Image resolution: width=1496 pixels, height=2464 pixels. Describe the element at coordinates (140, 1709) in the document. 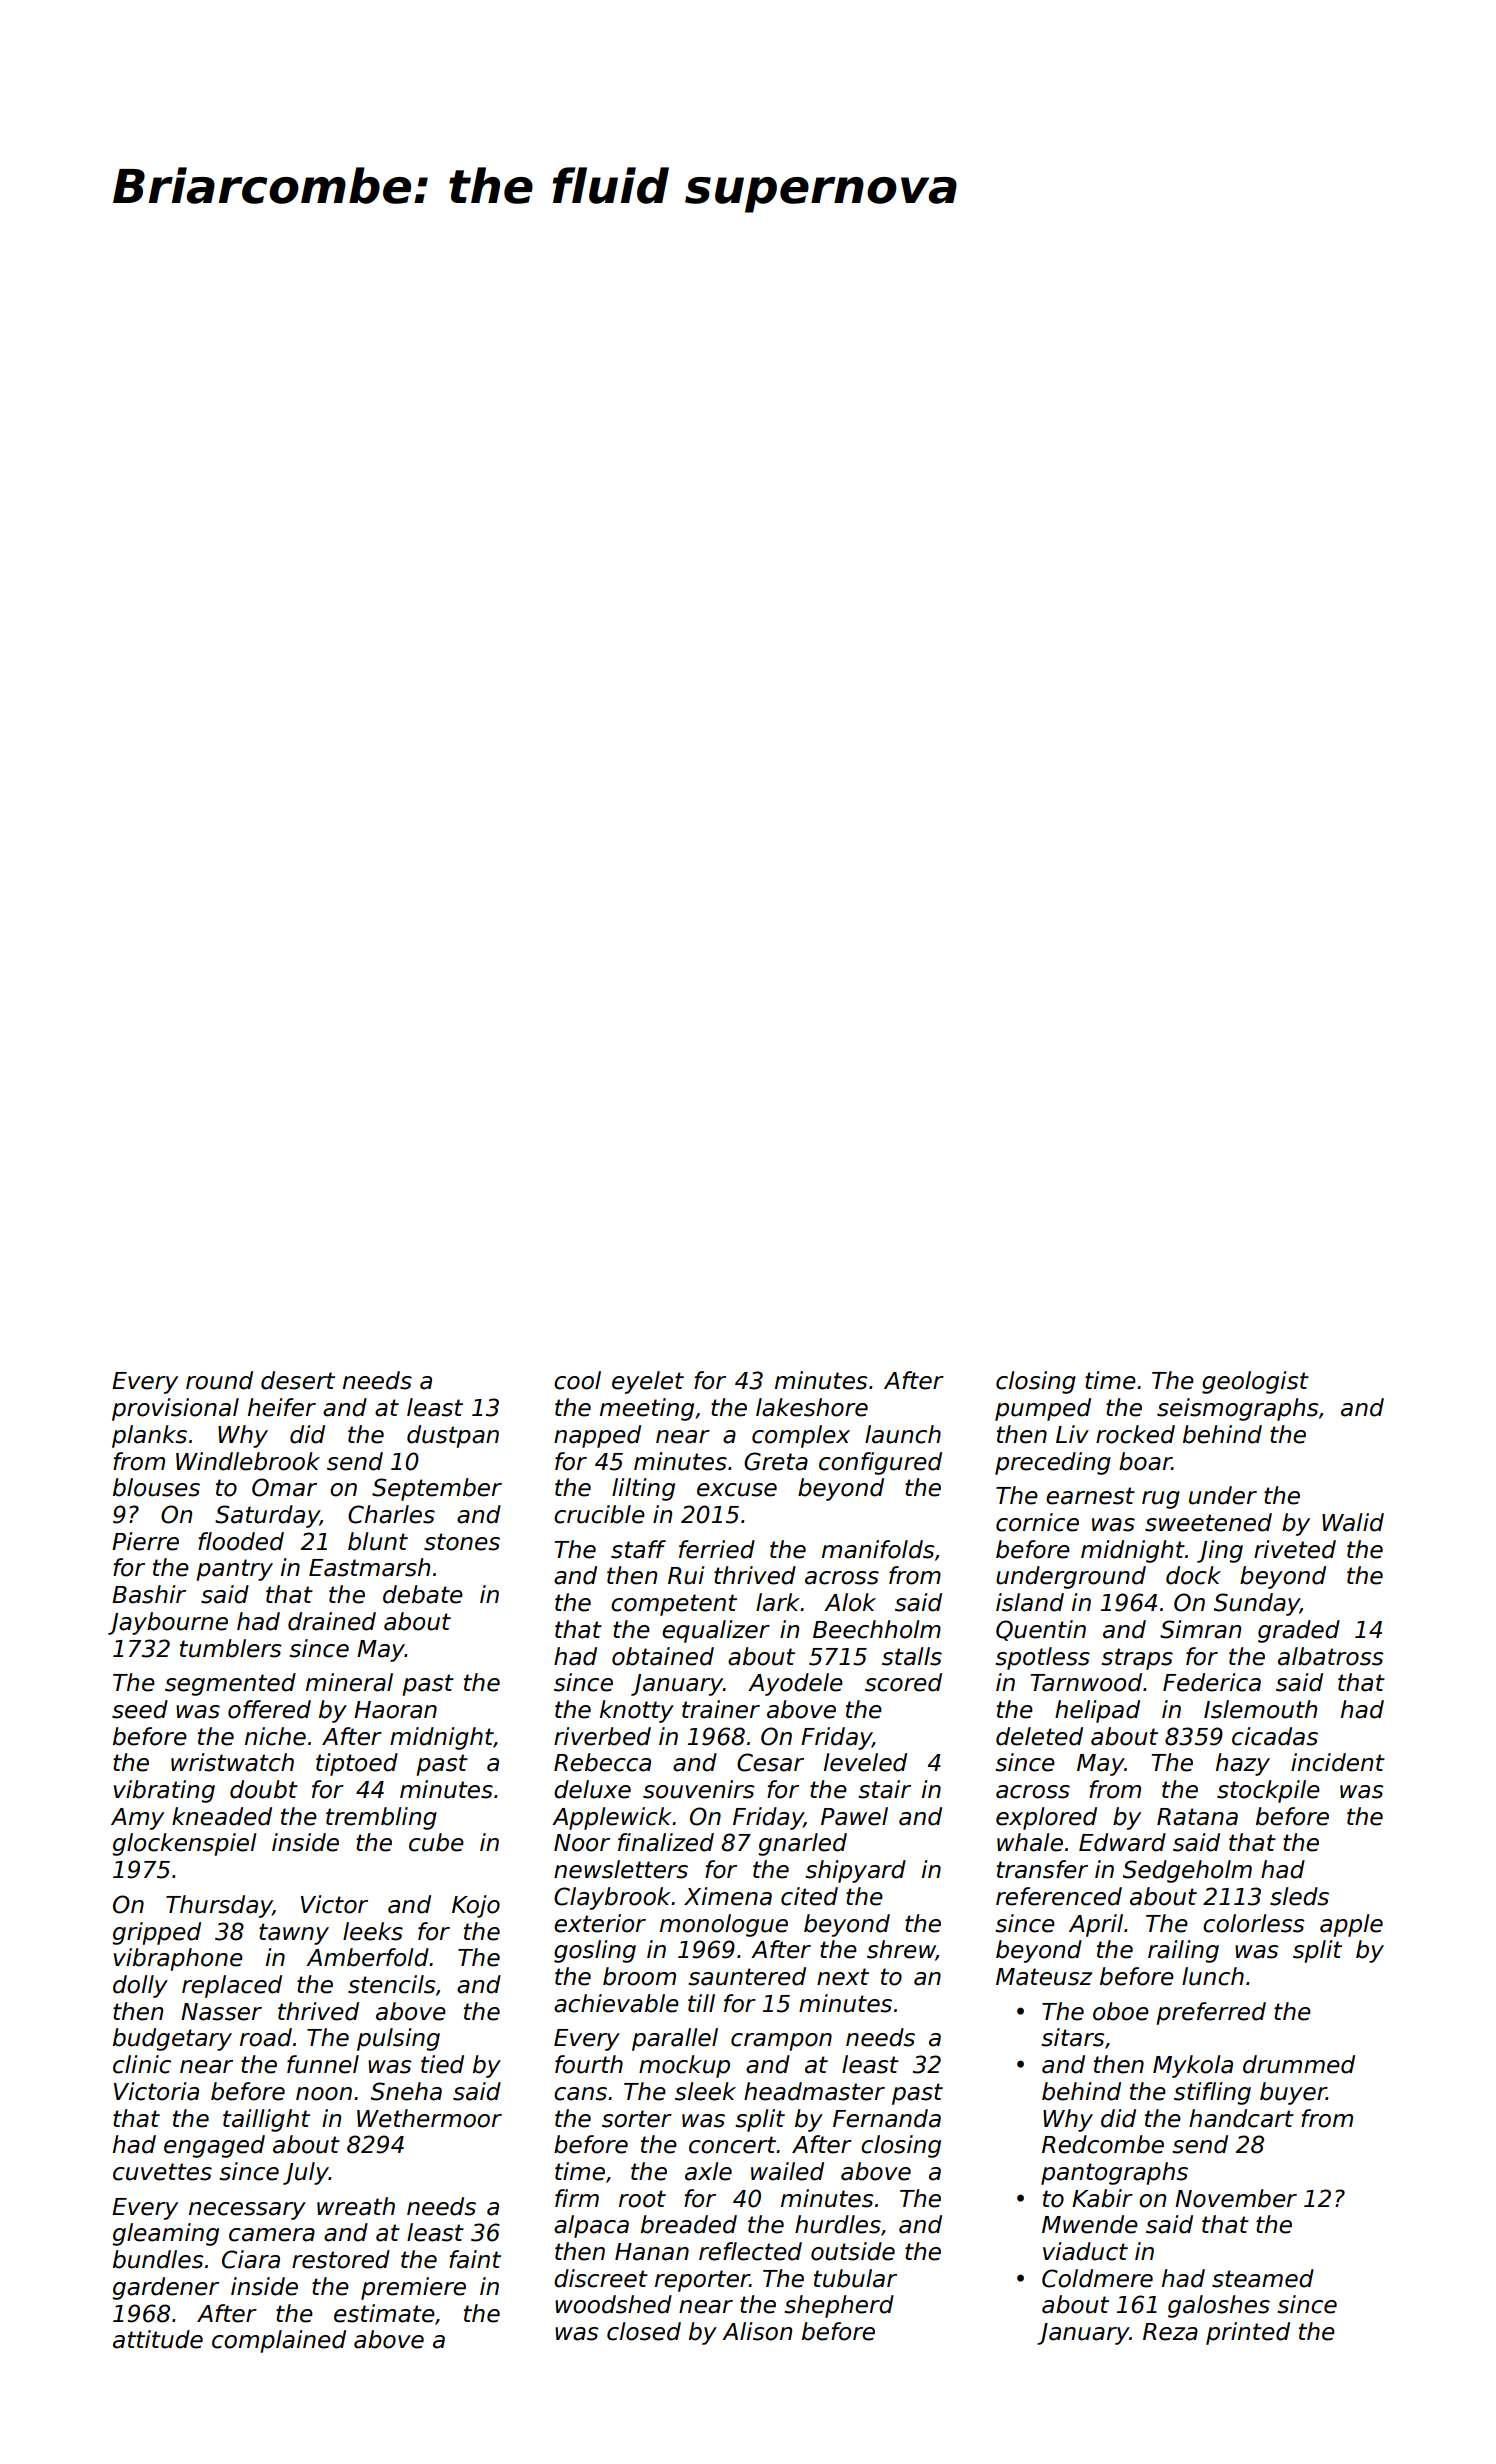

I see `seed` at that location.
